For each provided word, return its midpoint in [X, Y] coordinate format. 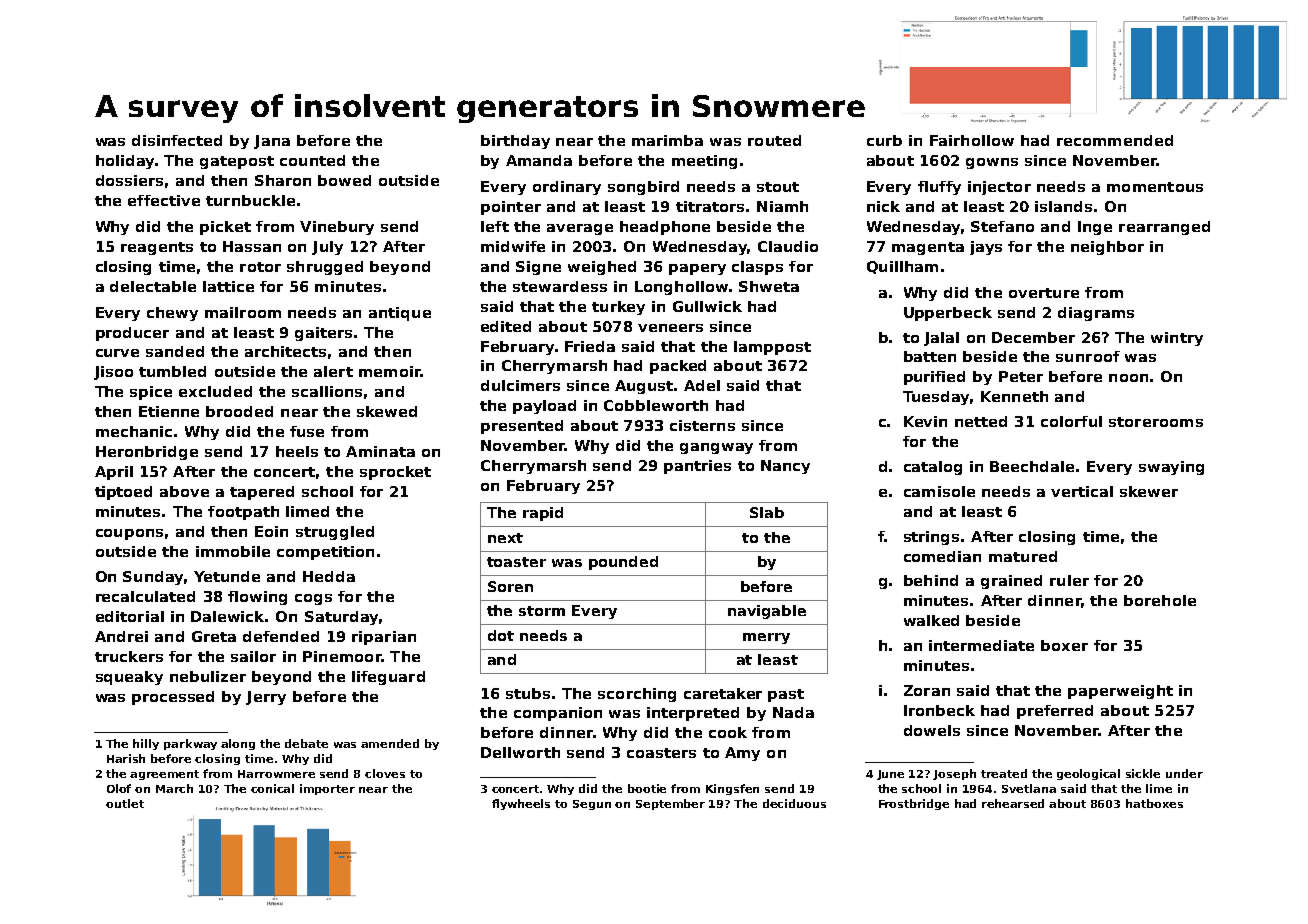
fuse [307, 431]
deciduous [794, 803]
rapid [543, 514]
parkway [190, 744]
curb [884, 140]
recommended [1115, 140]
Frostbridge [914, 804]
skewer [1149, 491]
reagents [157, 248]
